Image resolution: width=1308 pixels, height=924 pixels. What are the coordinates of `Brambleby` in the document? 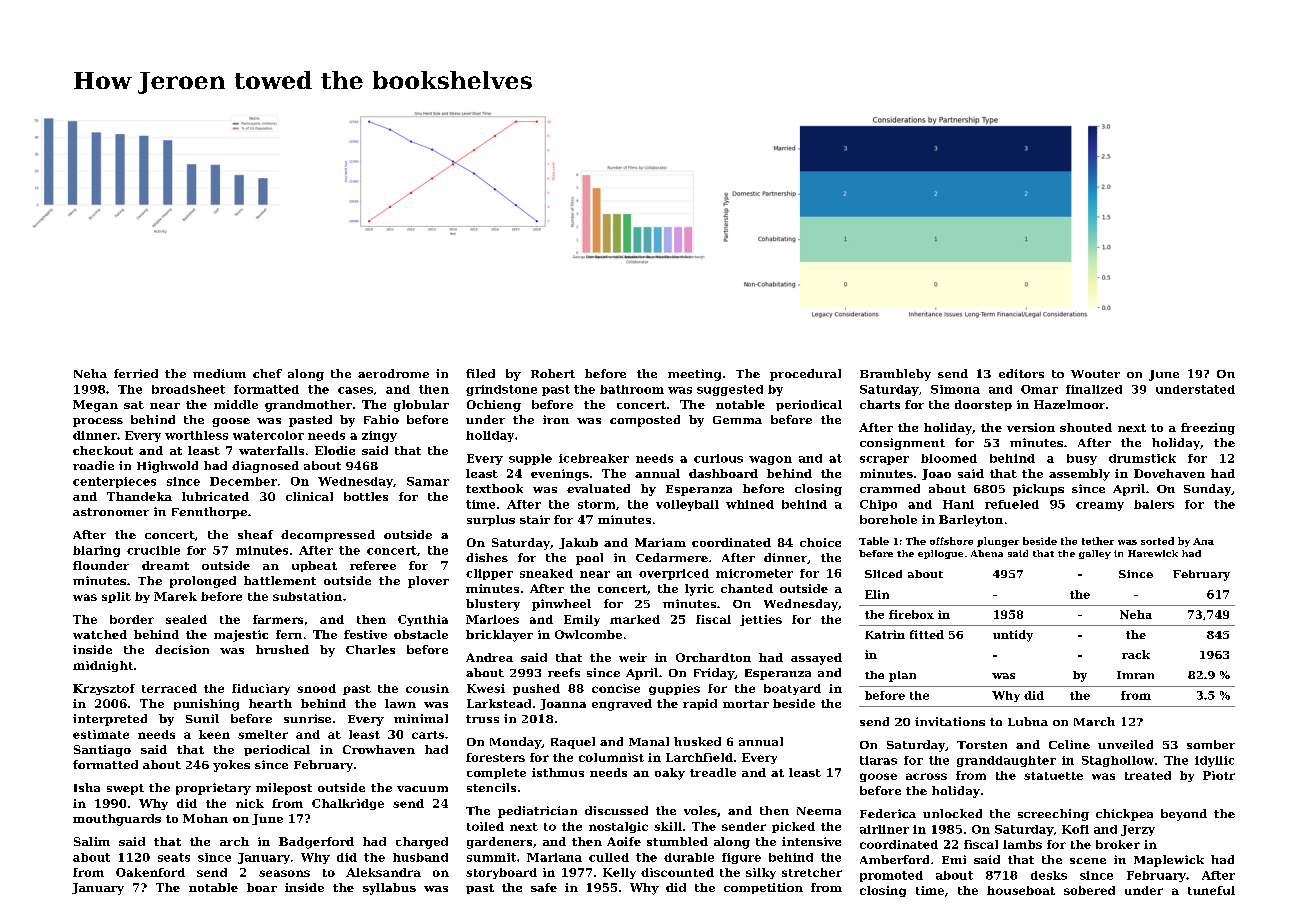 It's located at (895, 375).
